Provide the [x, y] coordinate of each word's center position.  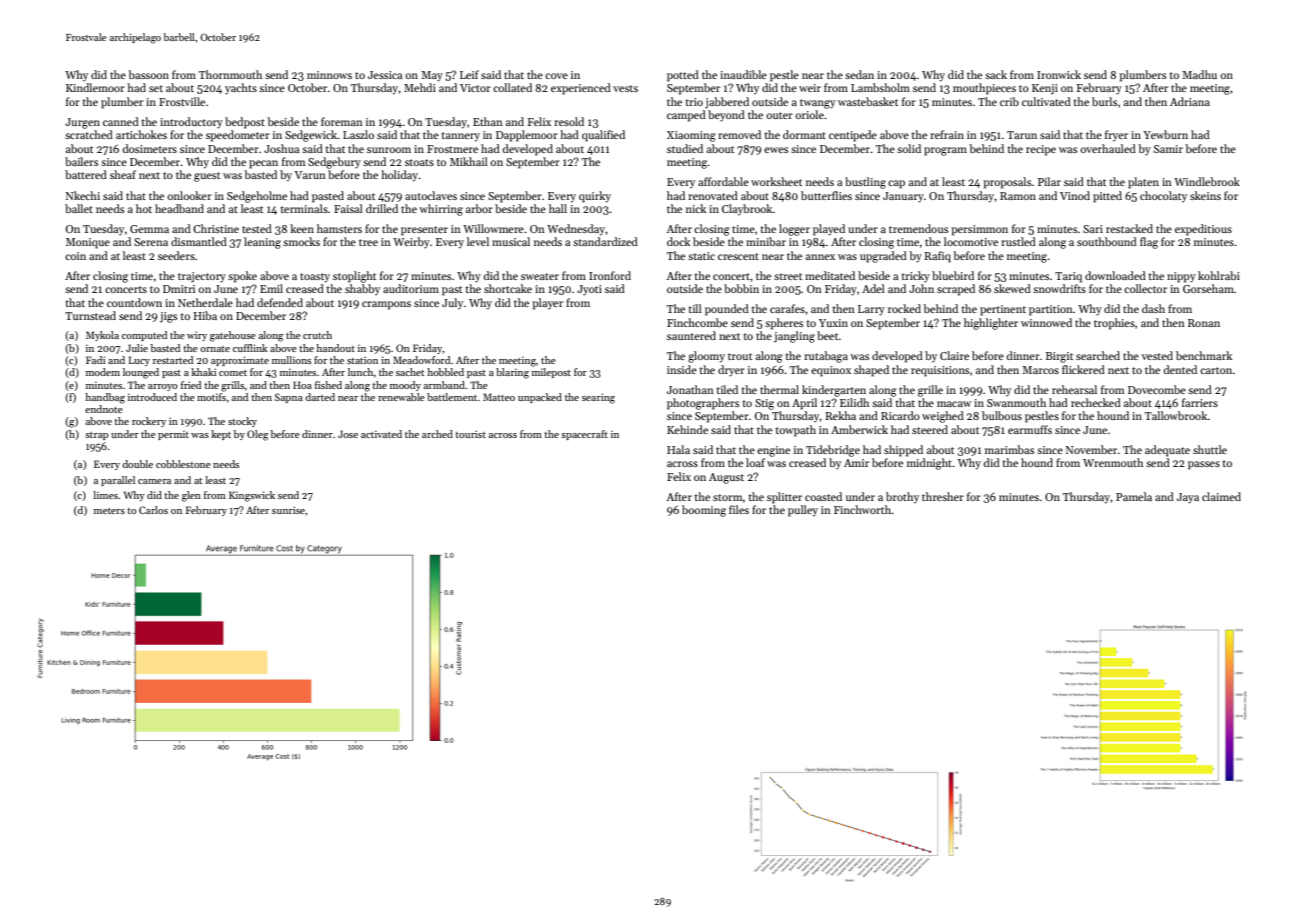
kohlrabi [1219, 275]
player [547, 304]
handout [335, 348]
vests [625, 88]
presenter [424, 231]
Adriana [1190, 101]
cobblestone [183, 464]
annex [820, 257]
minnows [329, 75]
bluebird [953, 275]
